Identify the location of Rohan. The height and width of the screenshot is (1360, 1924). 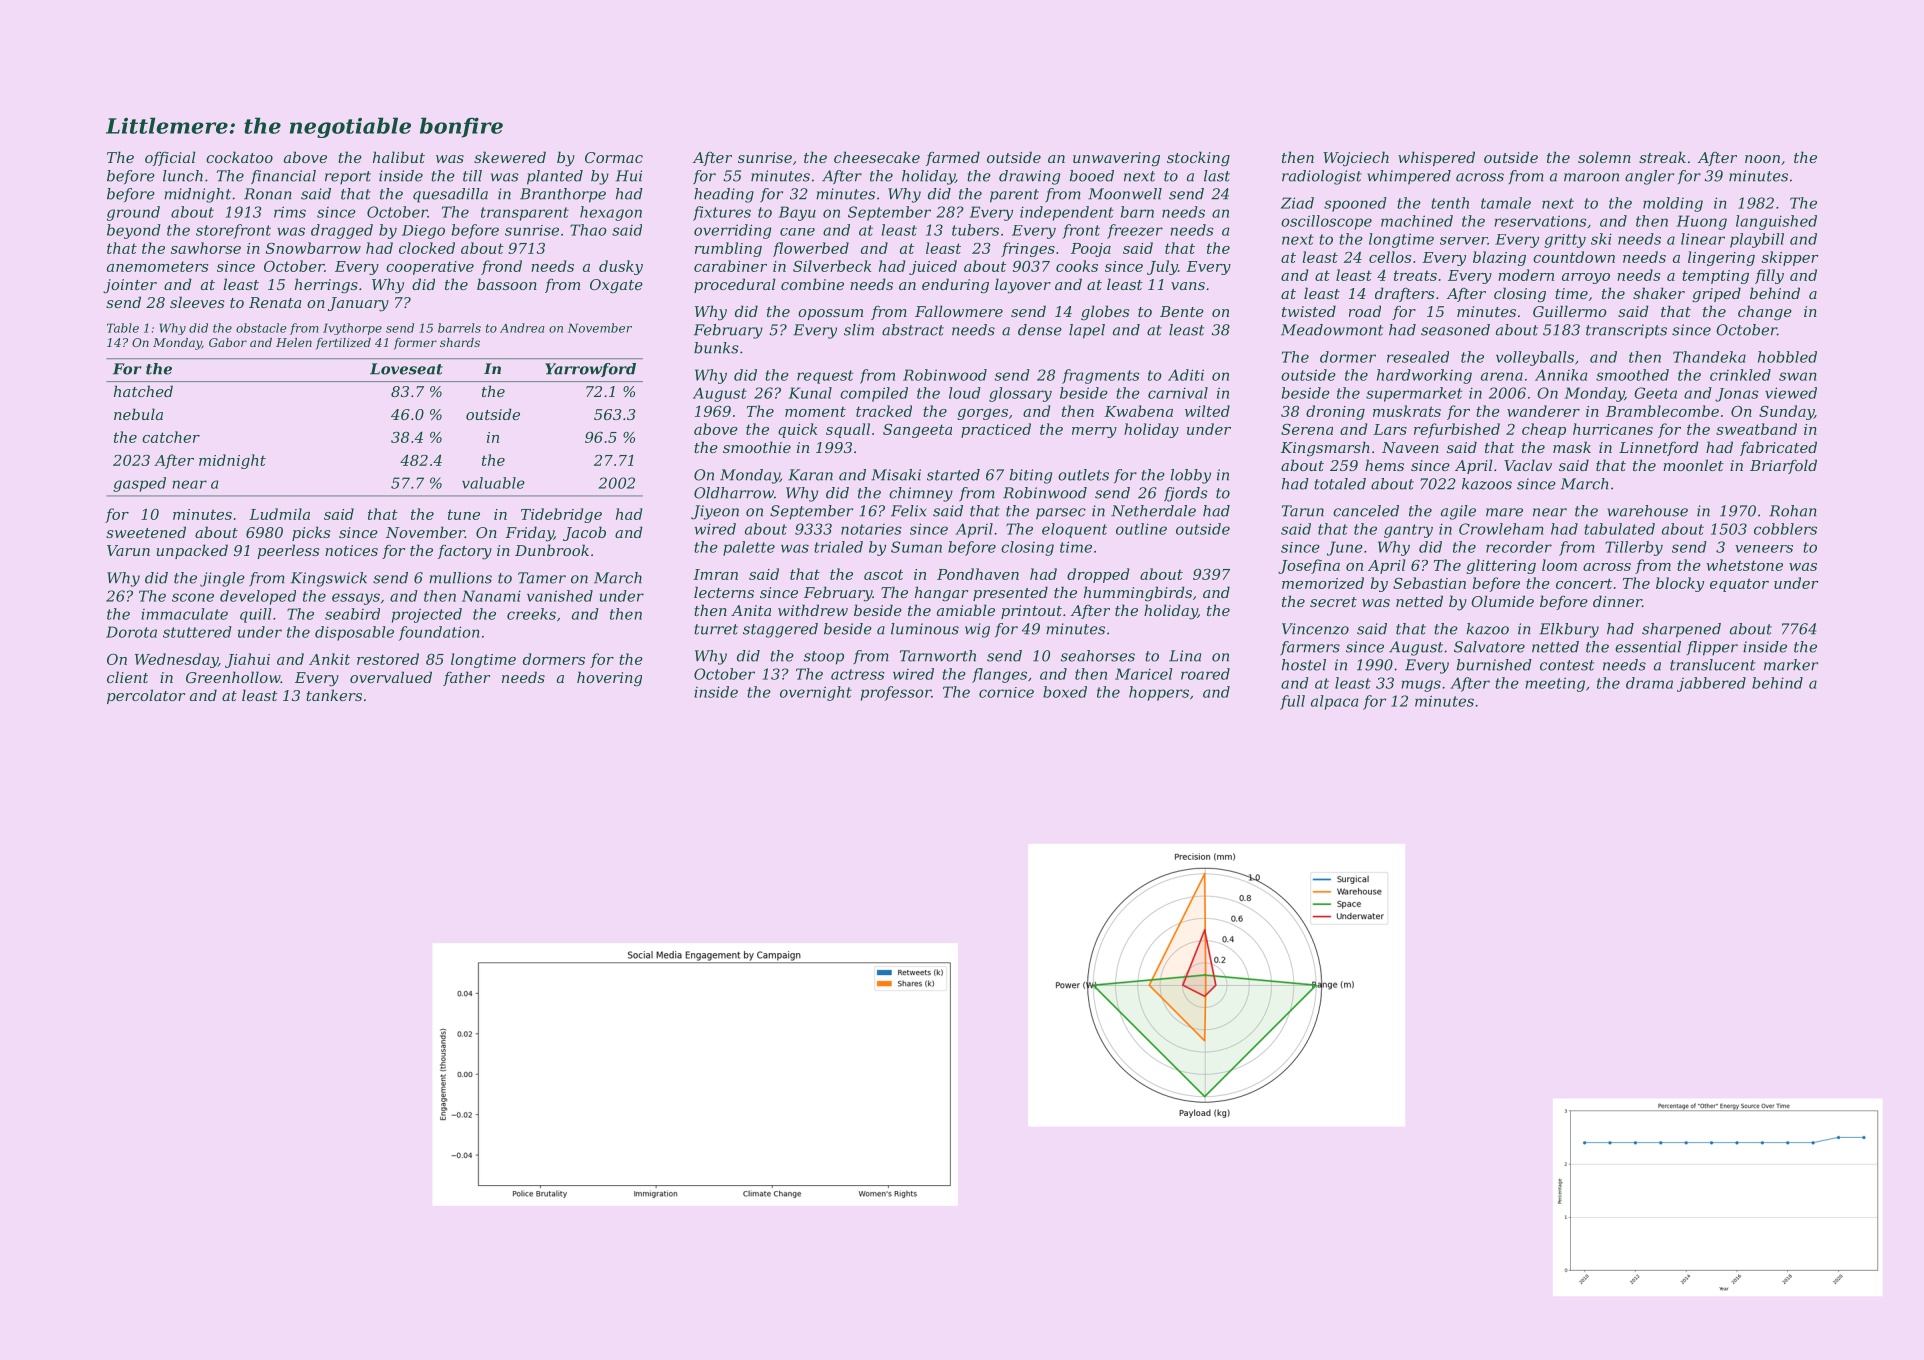
(1792, 511).
